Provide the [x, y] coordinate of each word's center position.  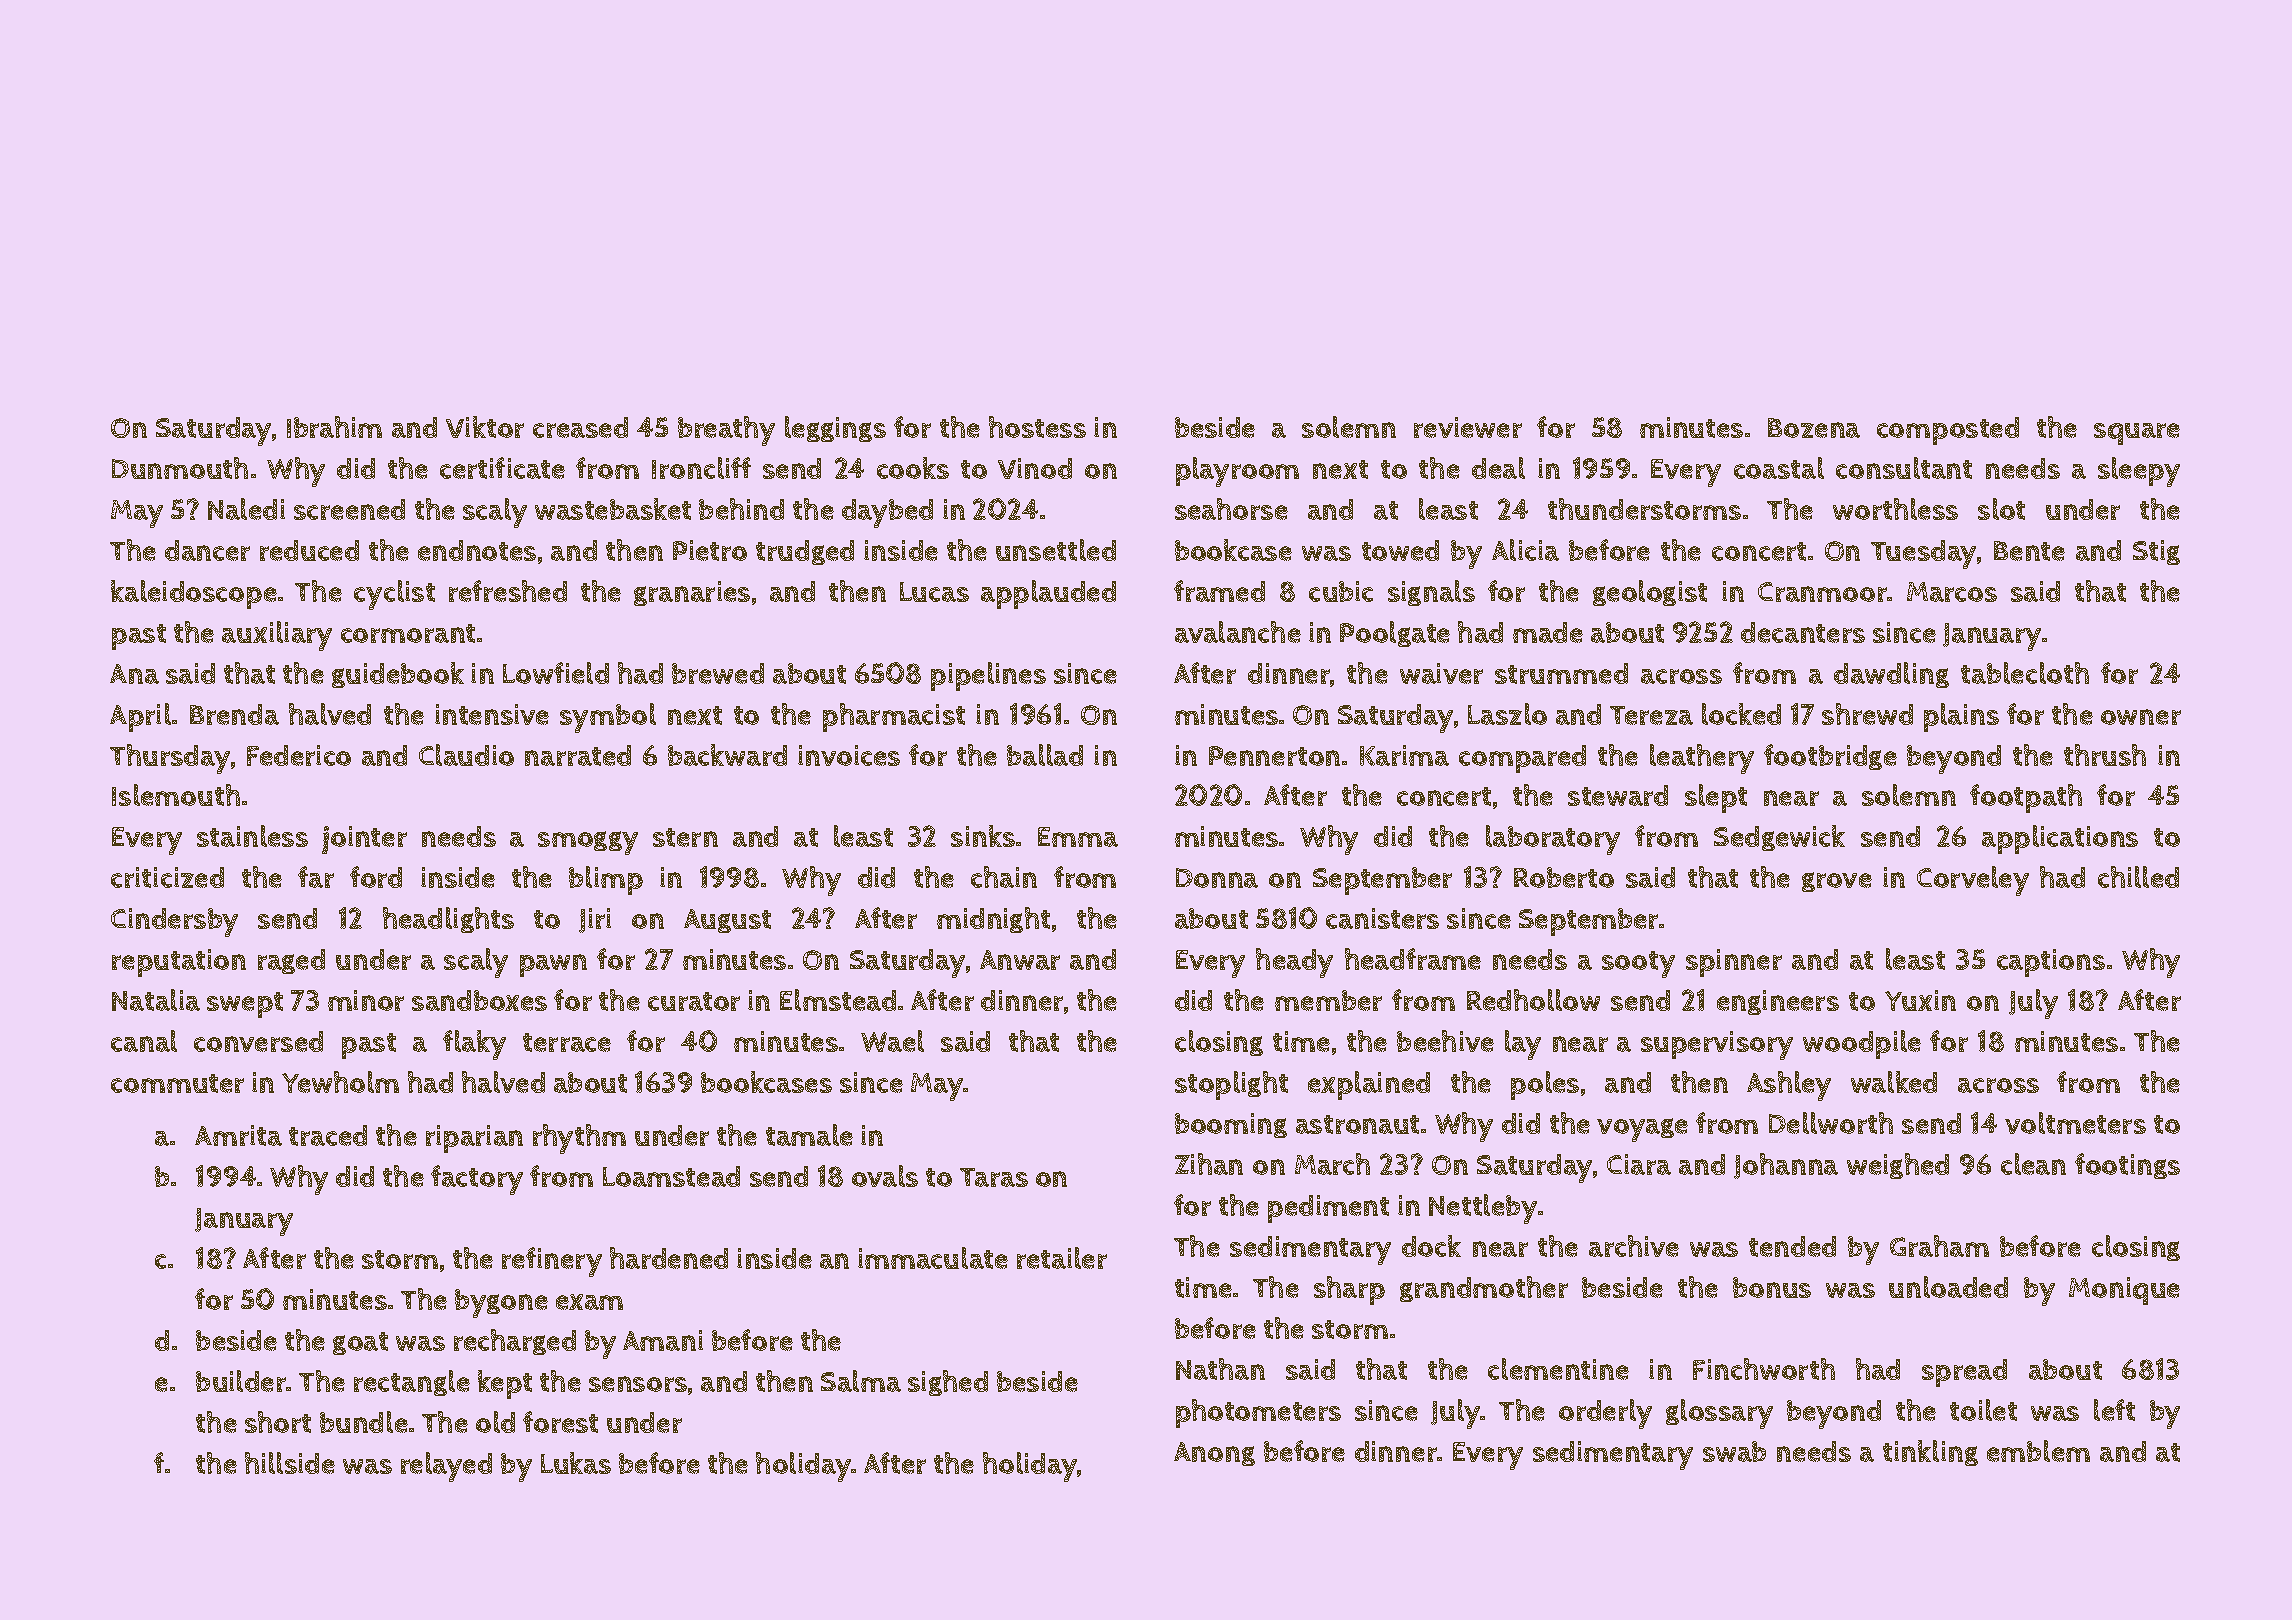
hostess [1037, 427]
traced [328, 1135]
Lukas [576, 1463]
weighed [1898, 1166]
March [1332, 1164]
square [2137, 434]
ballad [1045, 755]
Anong [1214, 1454]
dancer [207, 550]
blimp [606, 880]
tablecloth [2025, 673]
